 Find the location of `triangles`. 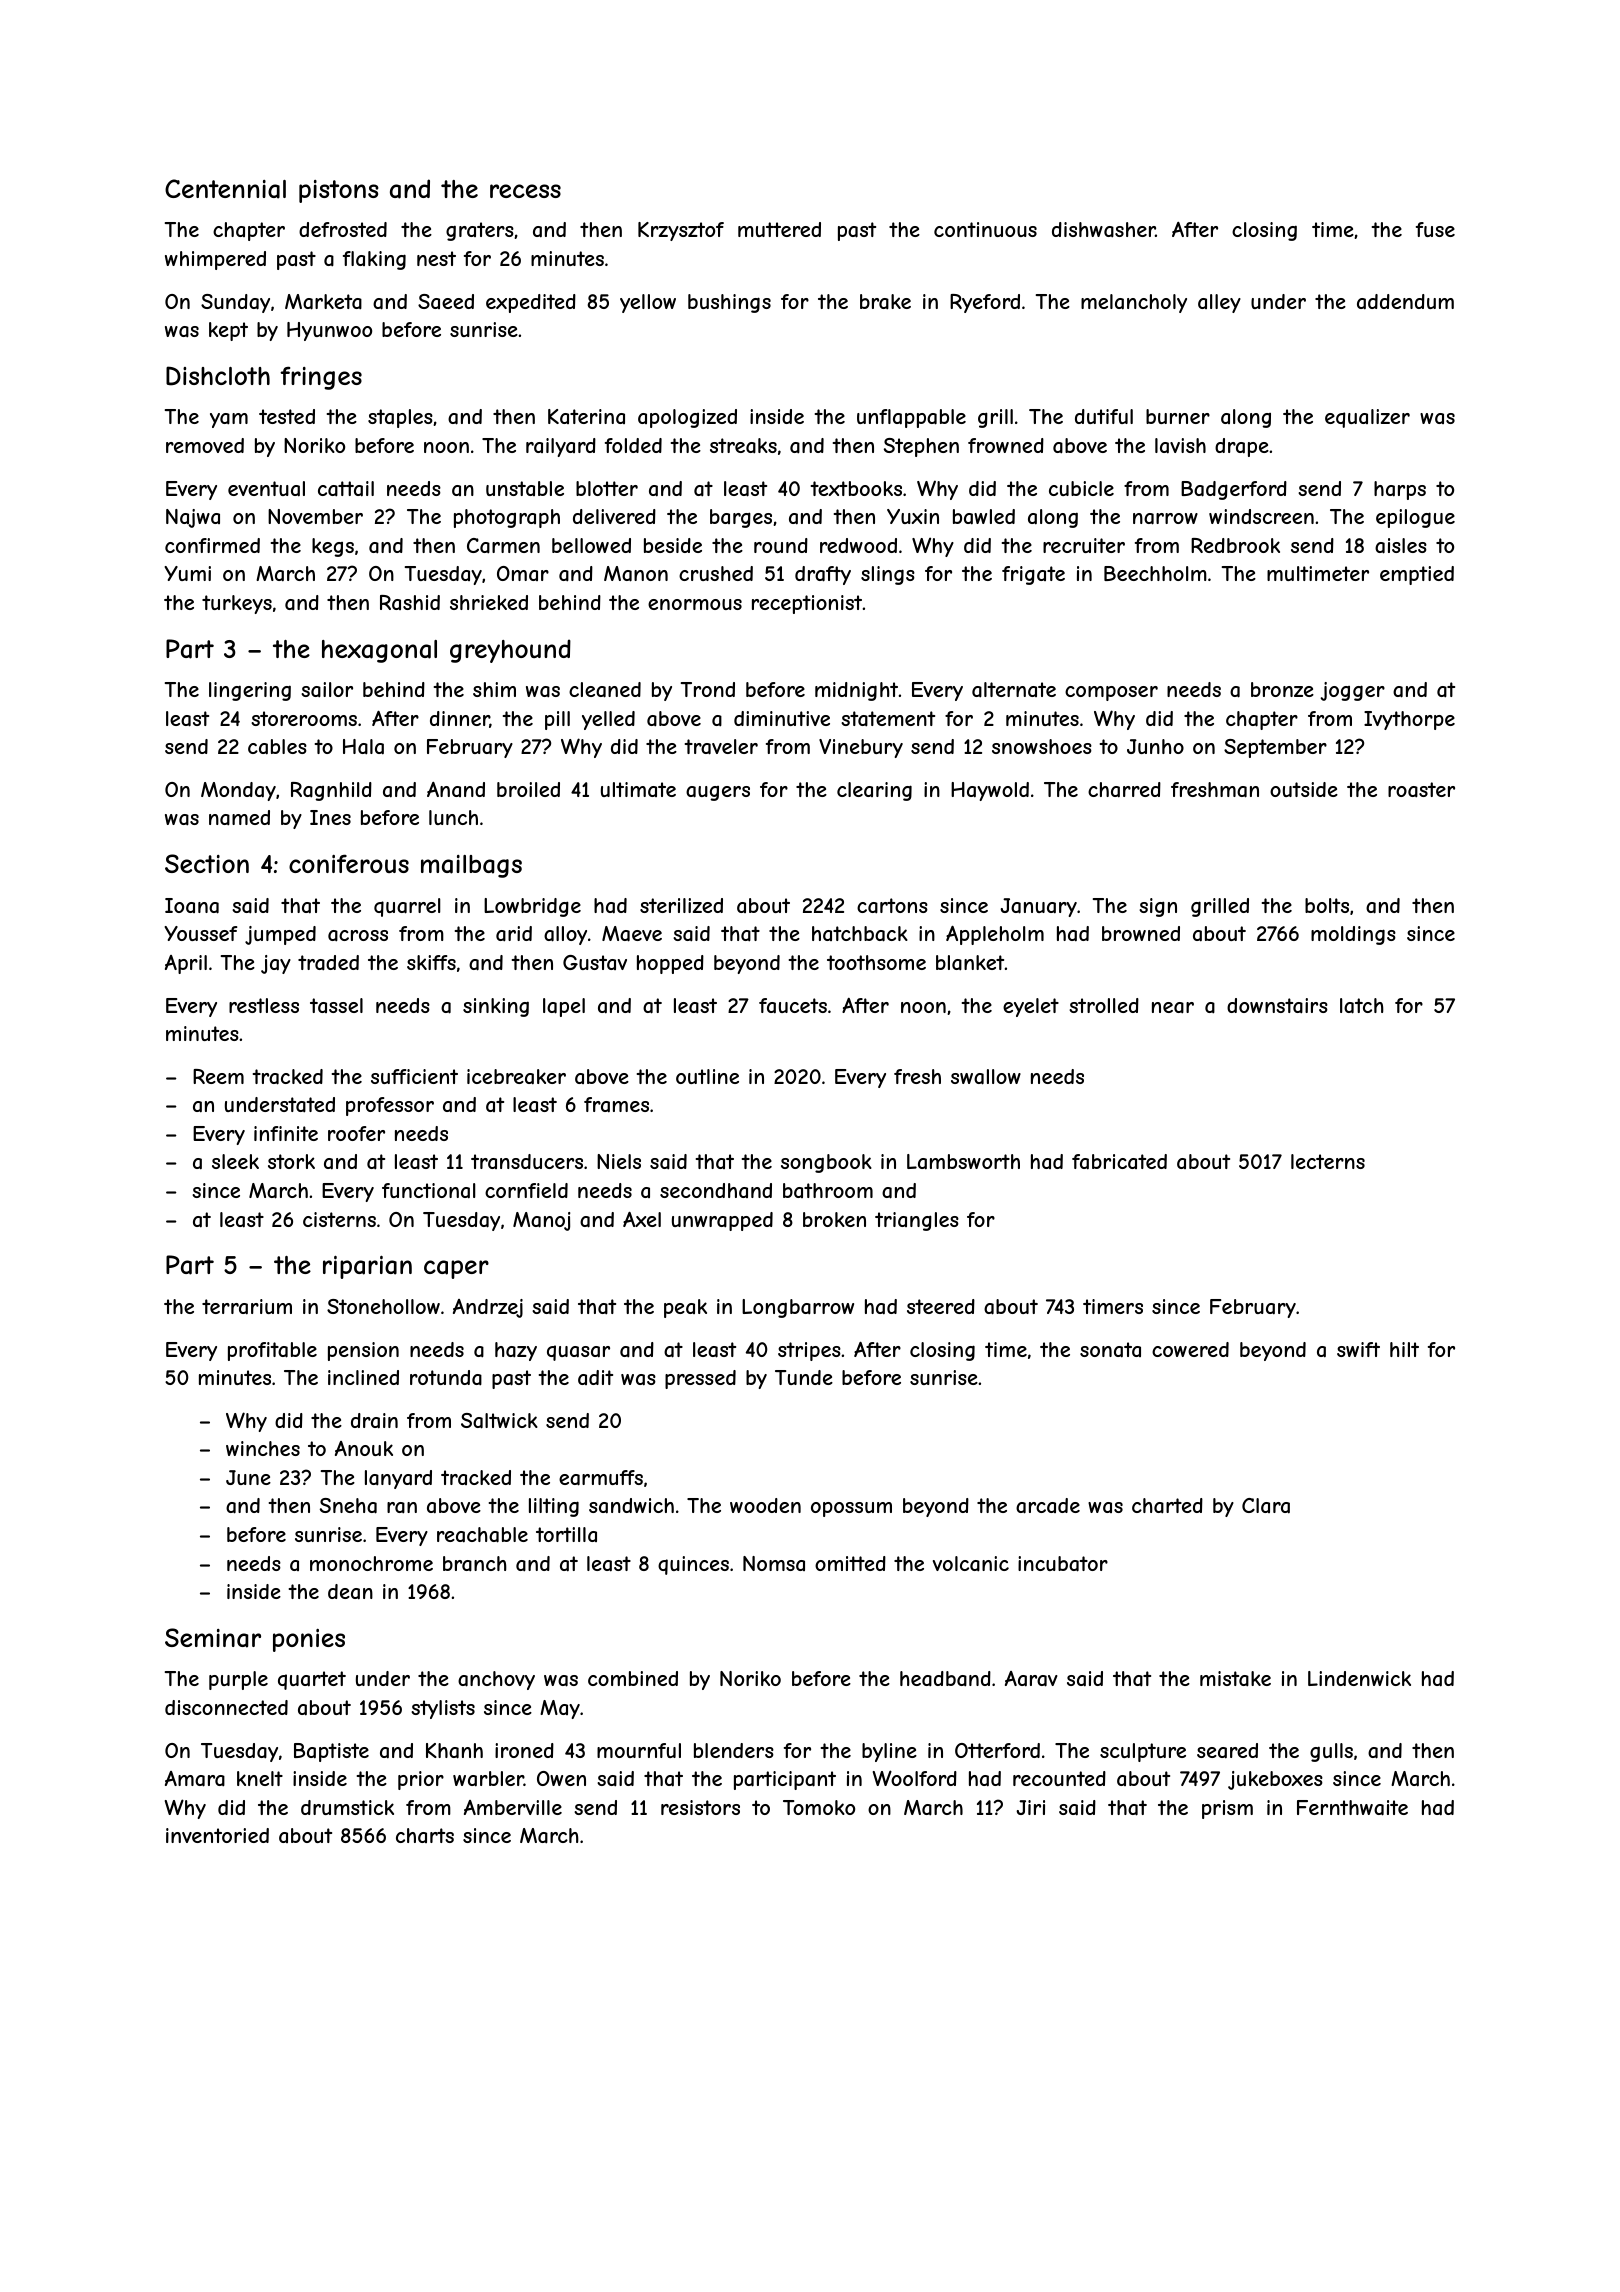

triangles is located at coordinates (917, 1221).
